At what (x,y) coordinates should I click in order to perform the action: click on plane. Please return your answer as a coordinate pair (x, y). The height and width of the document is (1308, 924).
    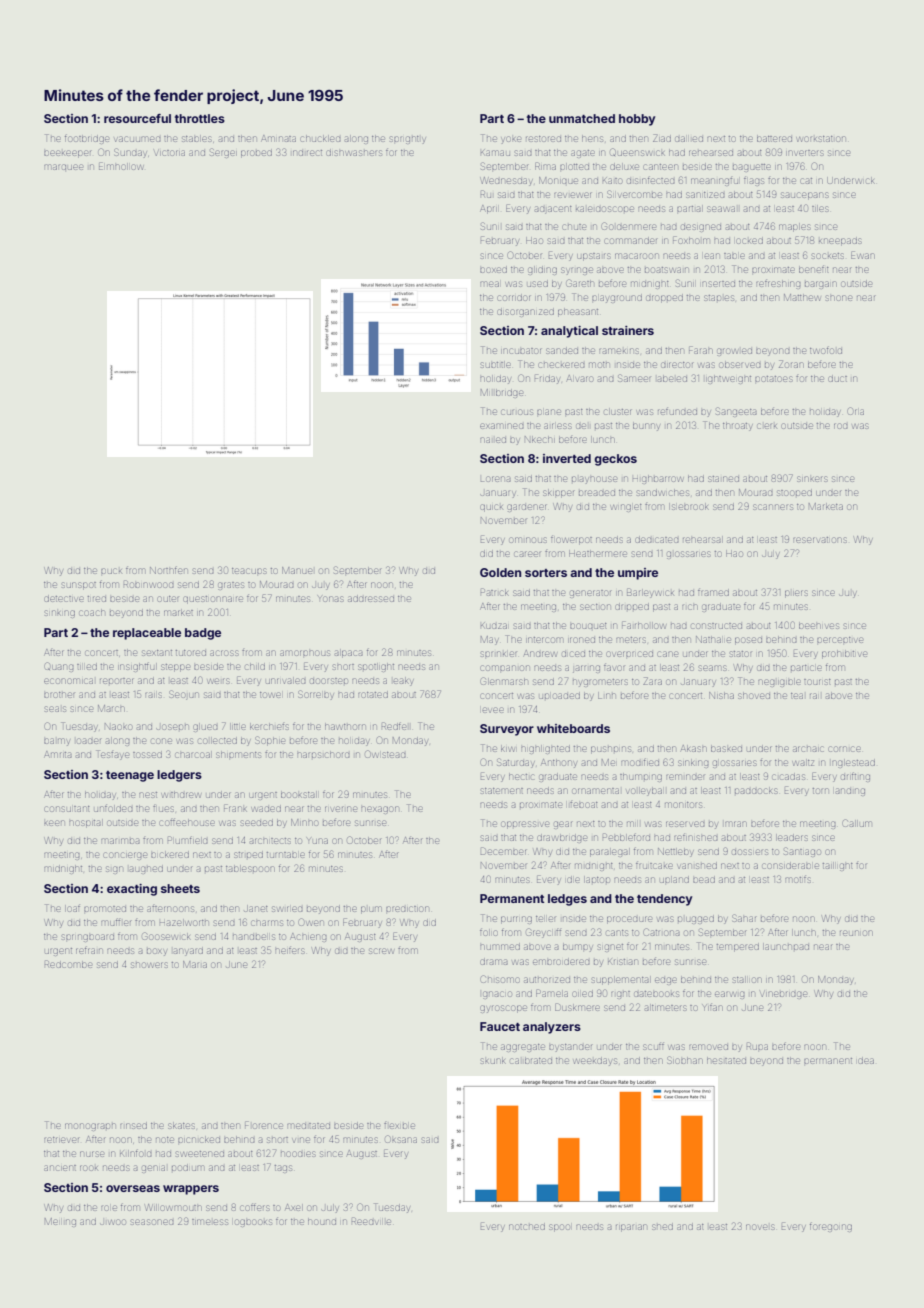
    Looking at the image, I should click on (549, 412).
